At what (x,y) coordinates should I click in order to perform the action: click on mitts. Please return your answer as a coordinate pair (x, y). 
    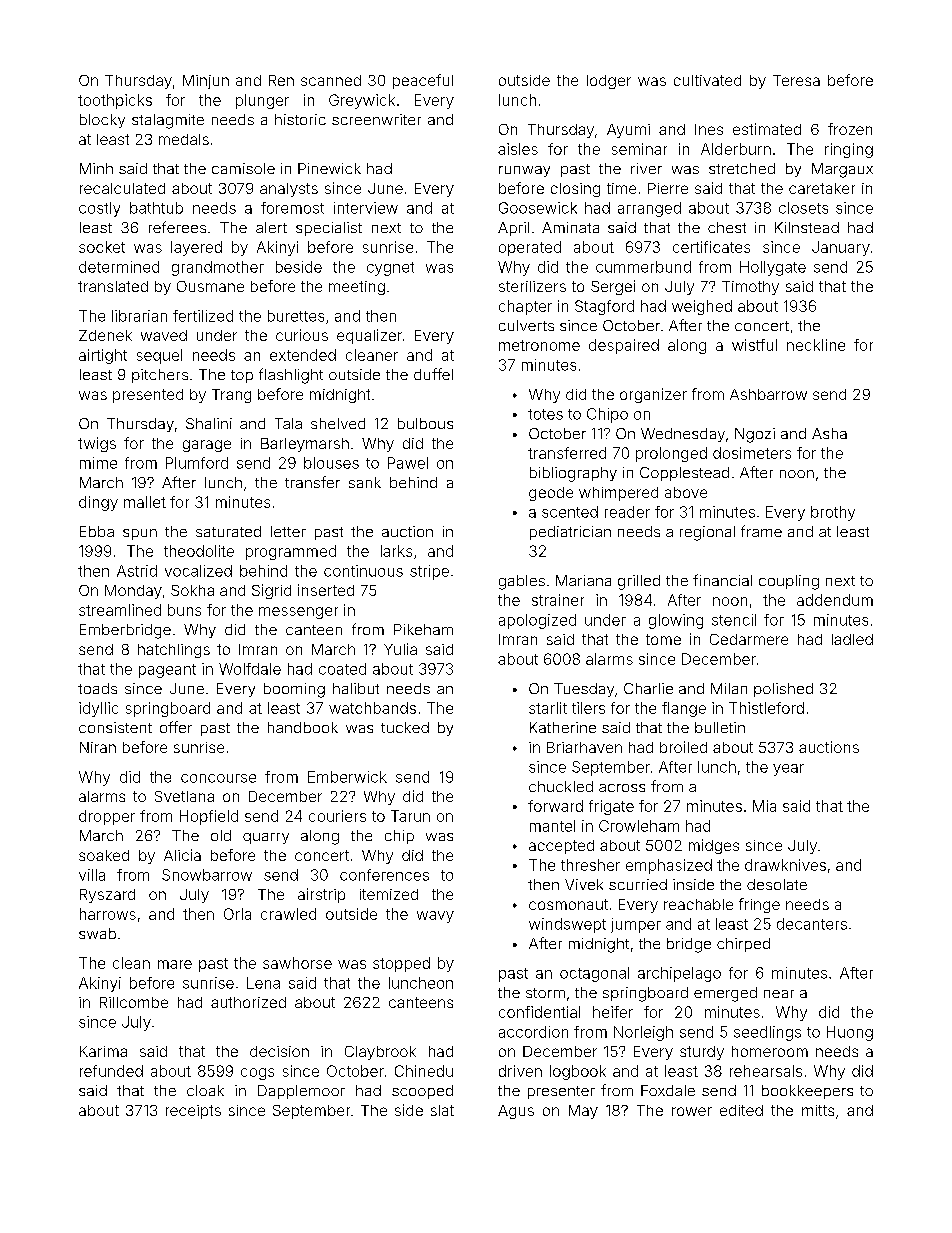
    Looking at the image, I should click on (818, 1110).
